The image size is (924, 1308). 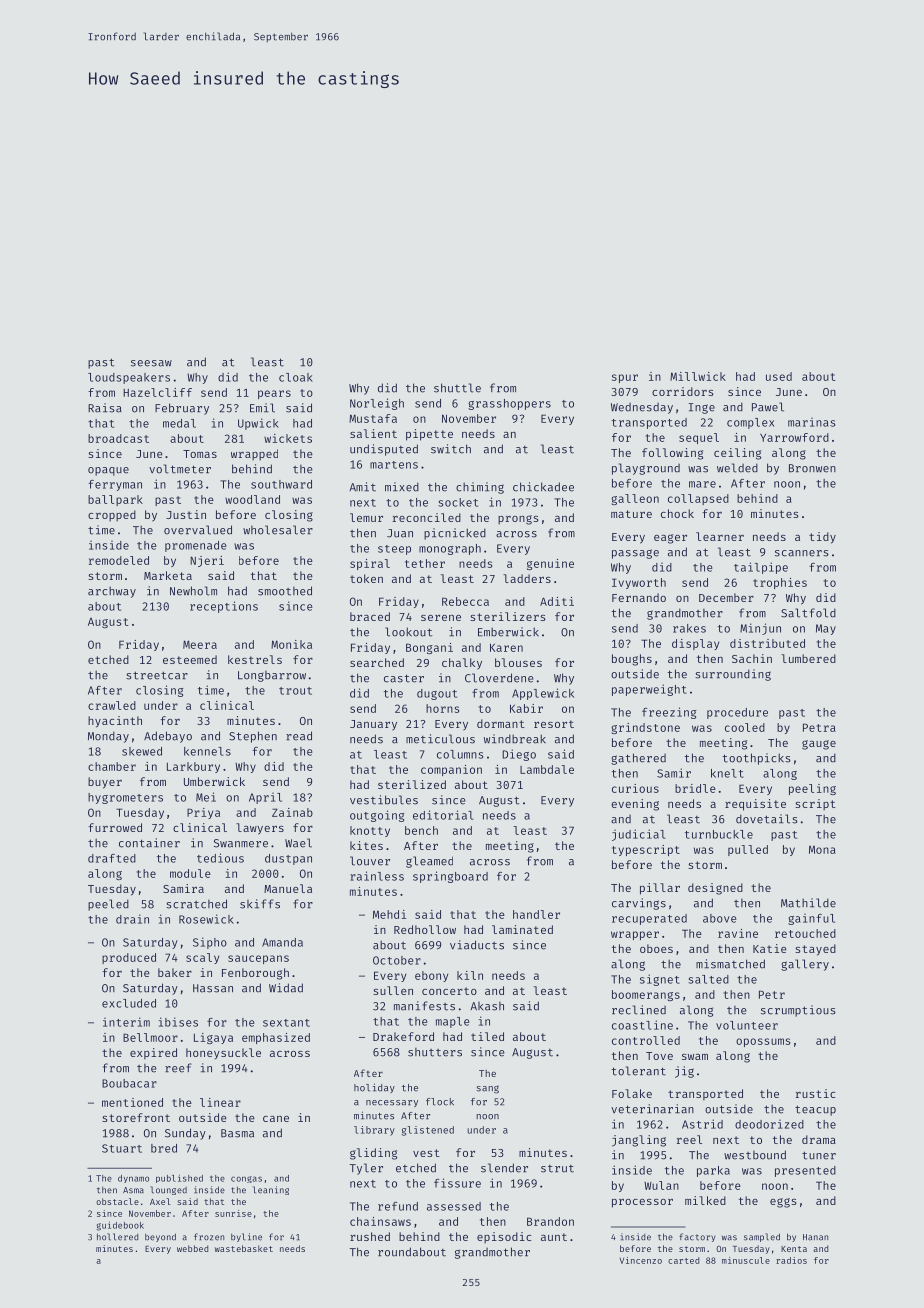 What do you see at coordinates (808, 658) in the document?
I see `lumbered` at bounding box center [808, 658].
